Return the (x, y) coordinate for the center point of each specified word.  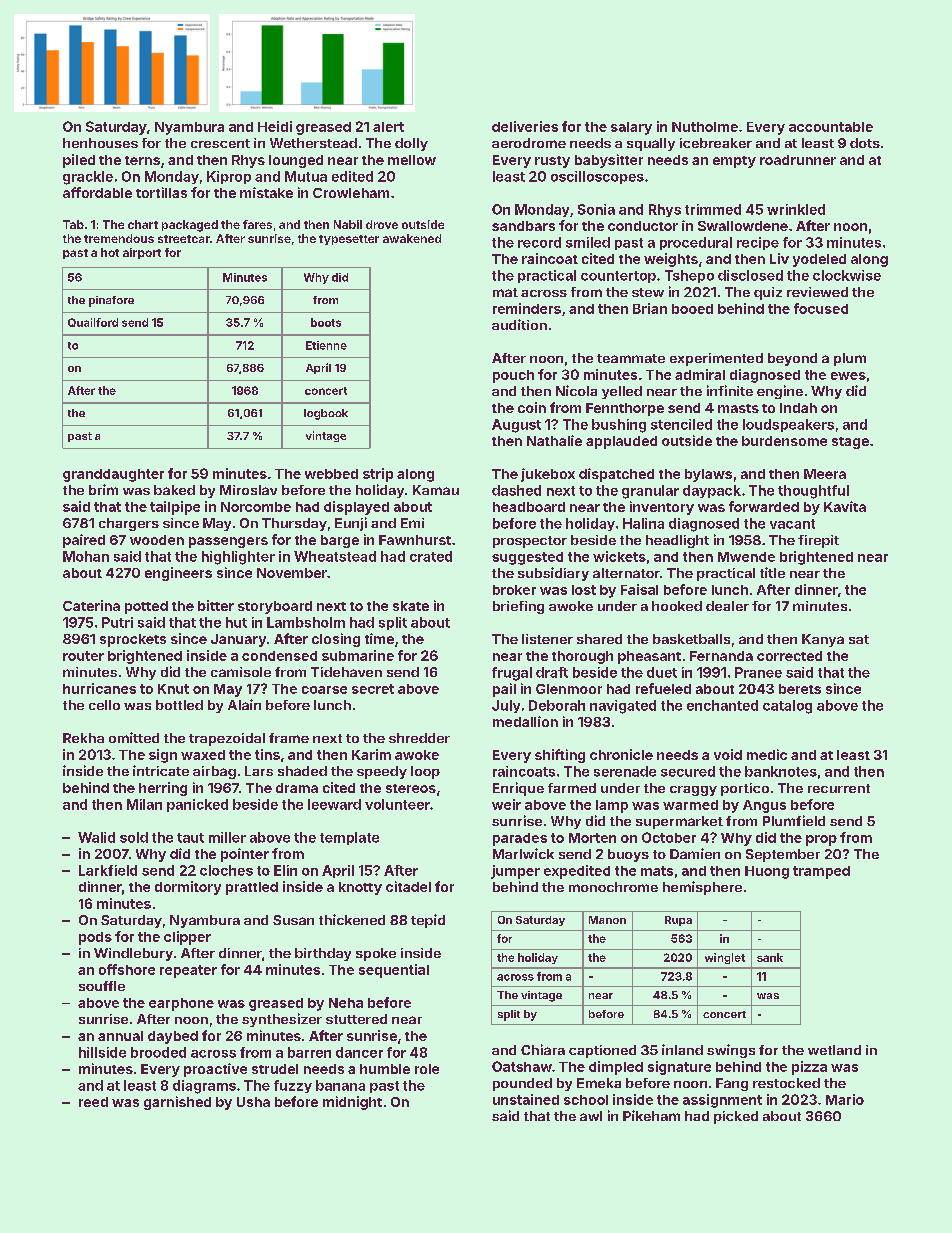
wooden (157, 540)
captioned (602, 1051)
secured (688, 771)
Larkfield (108, 870)
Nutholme (705, 127)
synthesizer (282, 1020)
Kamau (436, 490)
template (349, 838)
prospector (530, 542)
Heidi (275, 126)
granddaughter (113, 475)
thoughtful (813, 492)
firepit (818, 541)
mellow (412, 160)
